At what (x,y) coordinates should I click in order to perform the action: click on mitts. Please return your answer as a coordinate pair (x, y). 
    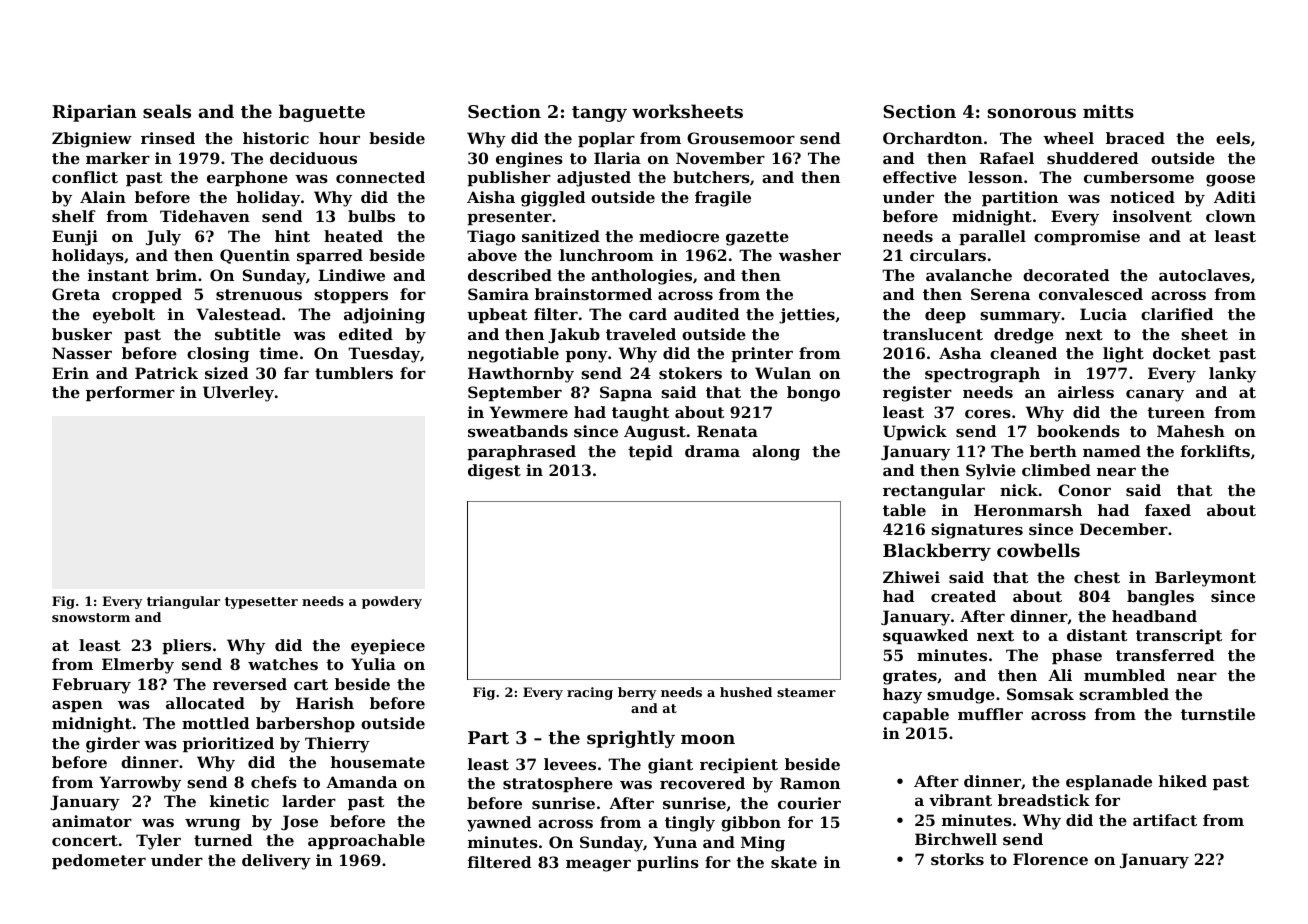
    Looking at the image, I should click on (1108, 111).
